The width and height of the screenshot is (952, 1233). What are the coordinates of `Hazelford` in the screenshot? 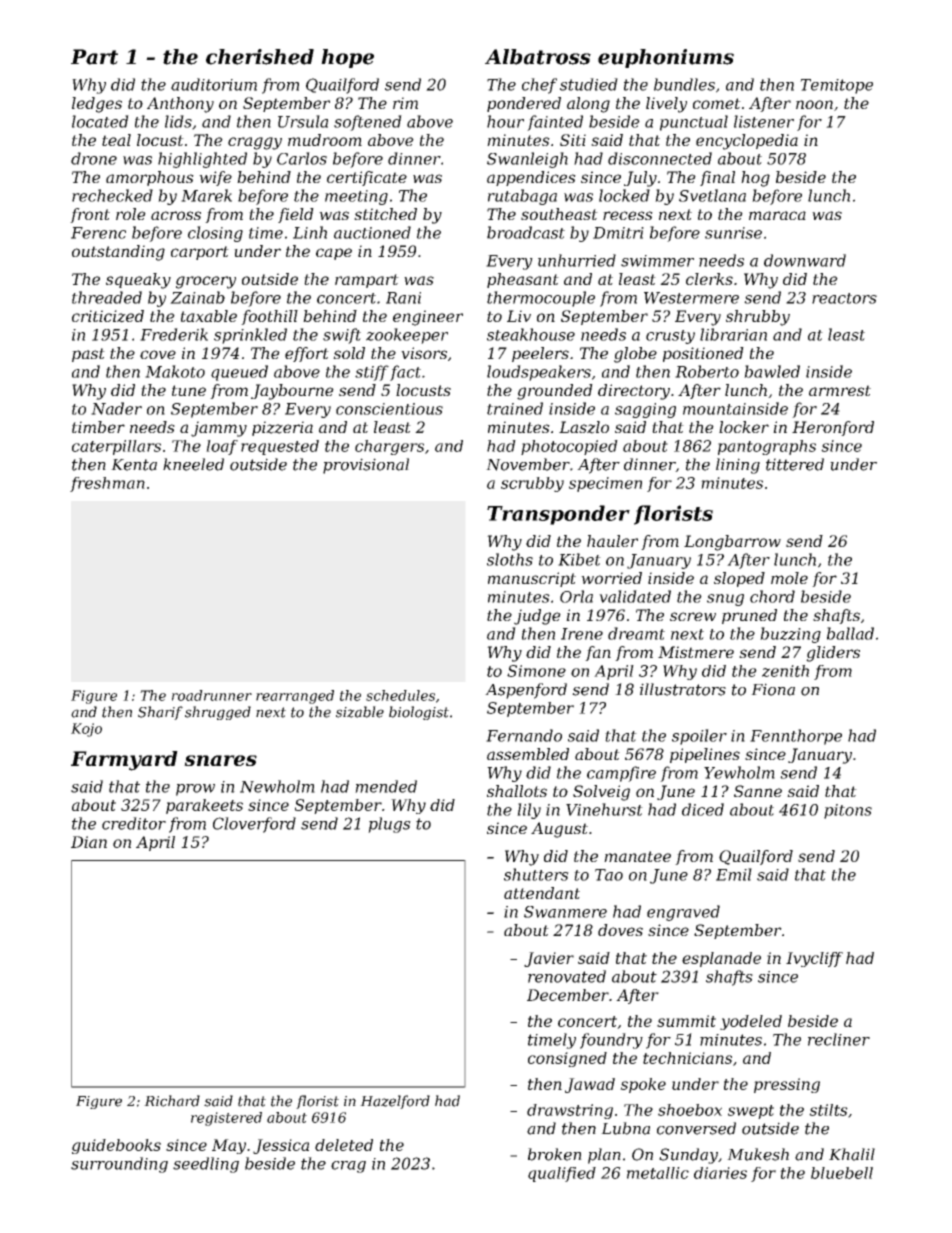 It's located at (395, 1102).
